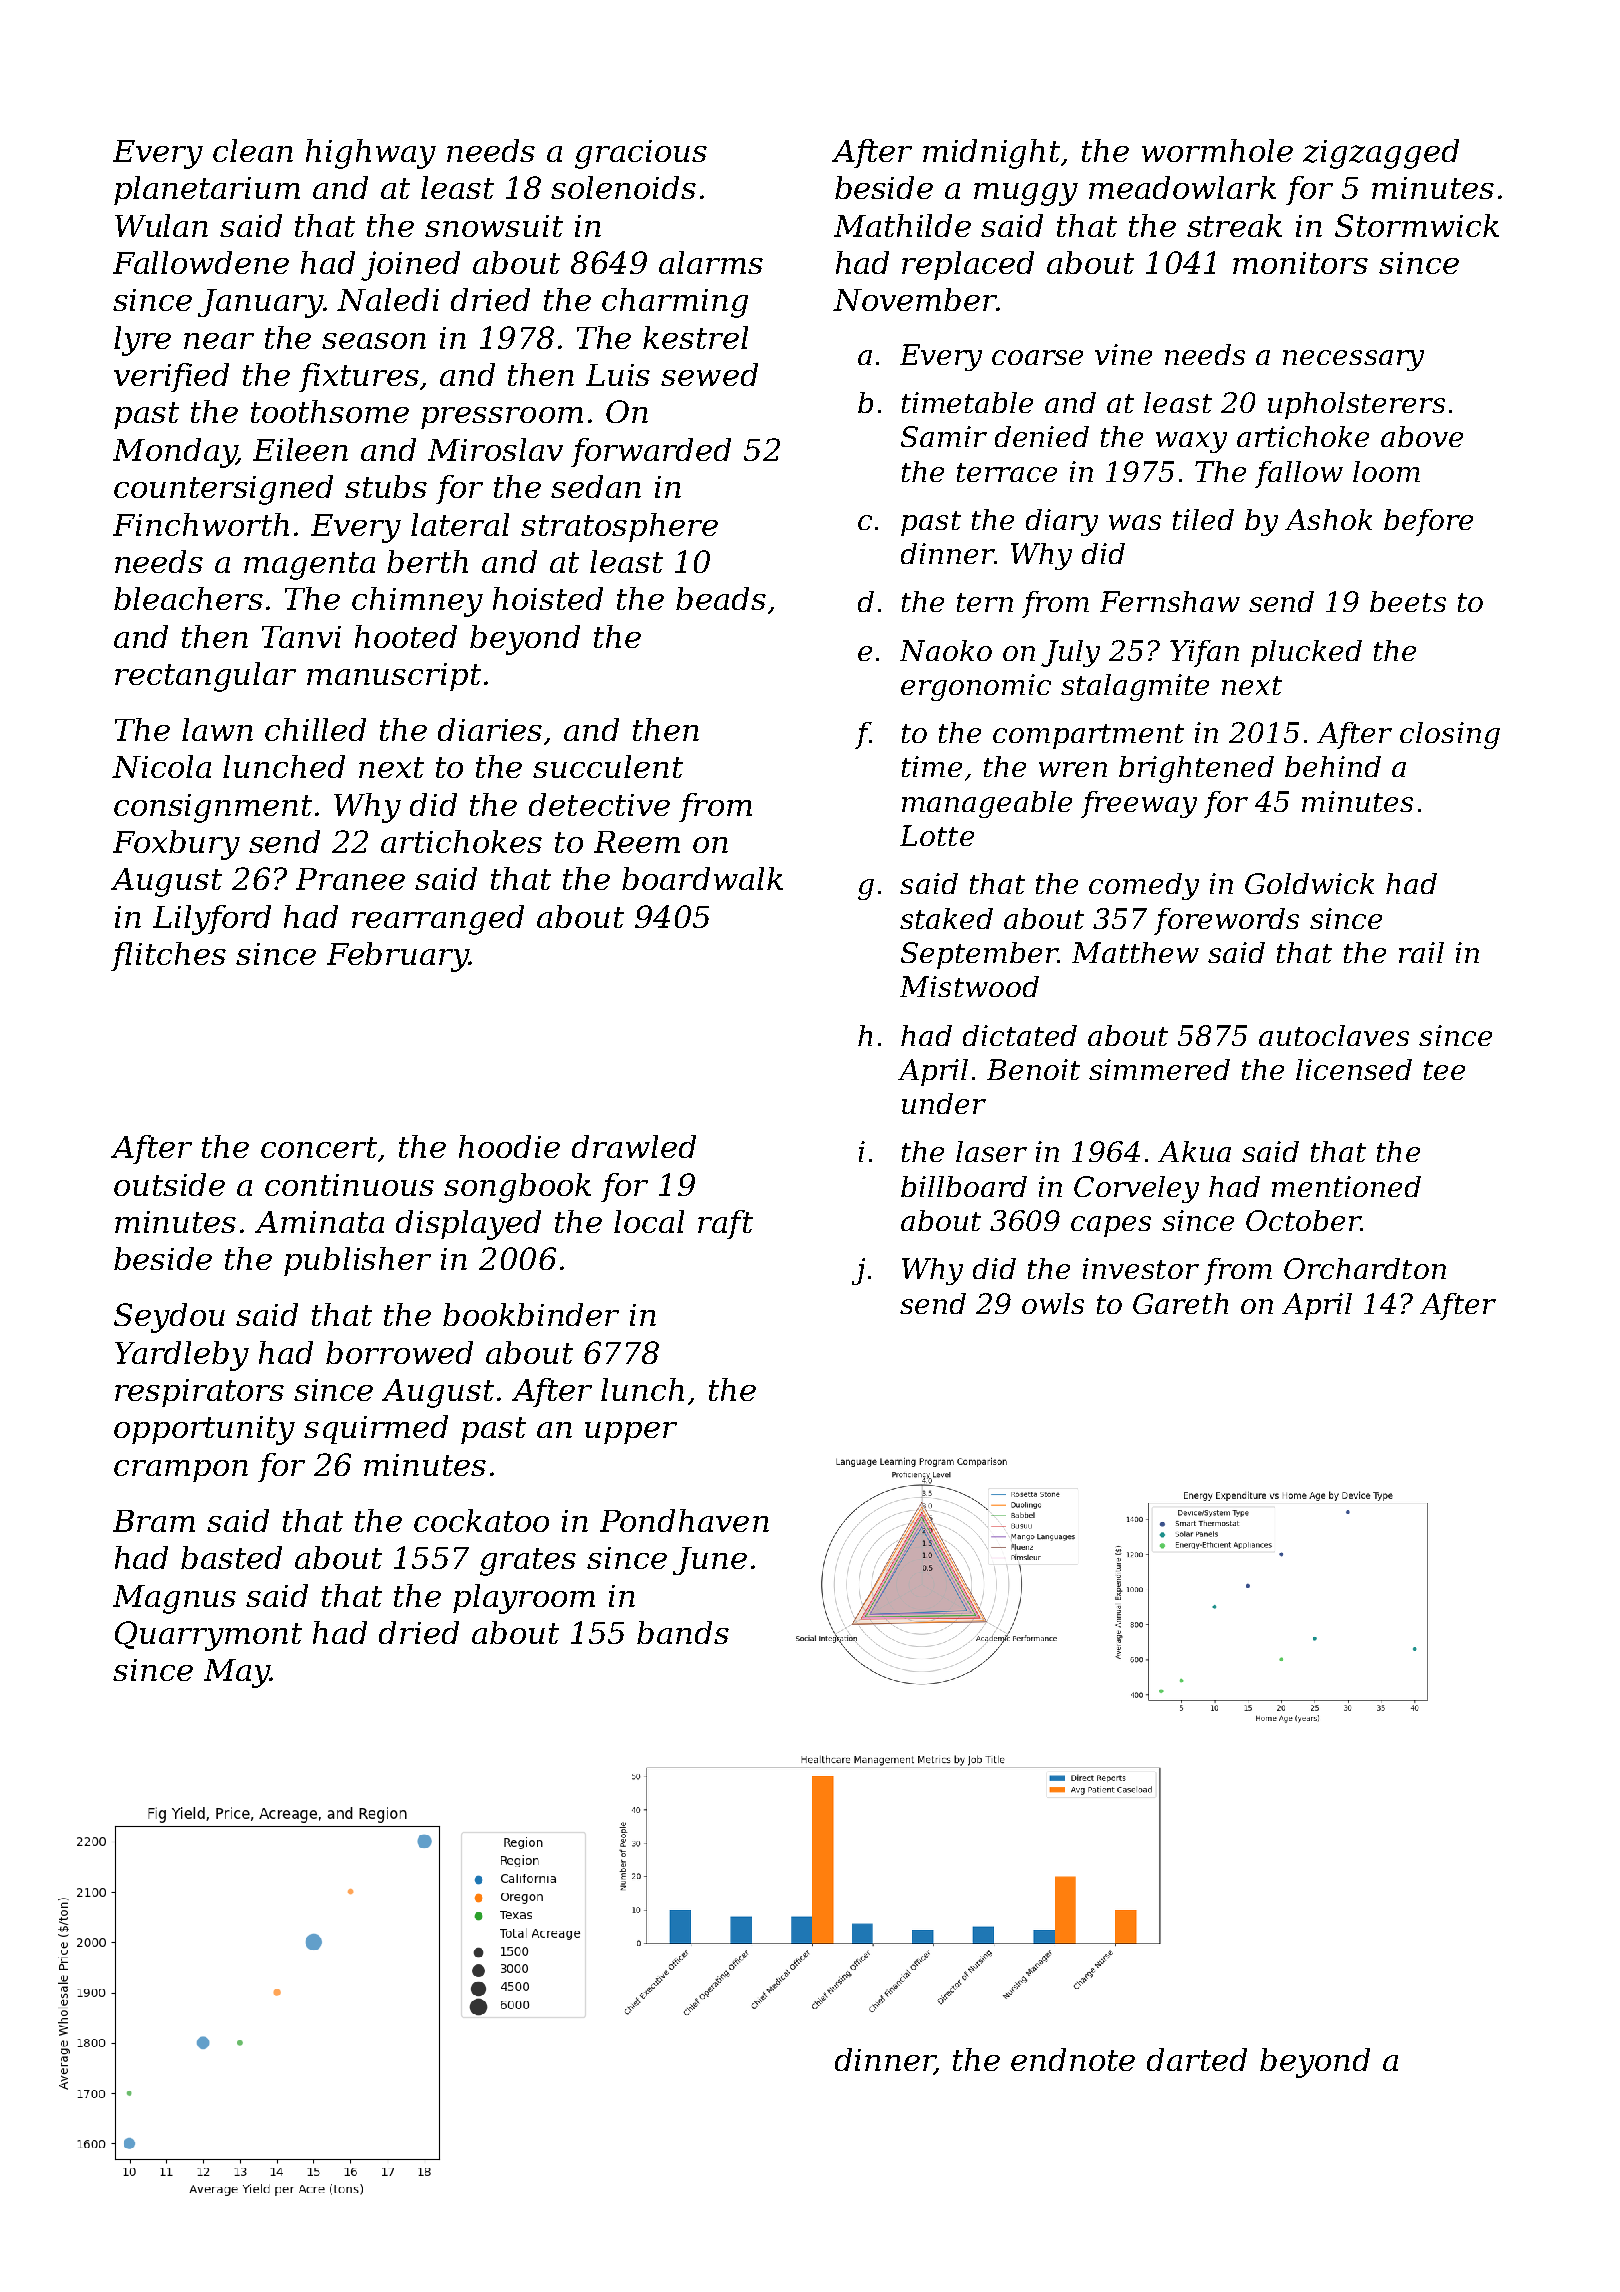 The image size is (1620, 2292). Describe the element at coordinates (1180, 1303) in the document. I see `Gareth` at that location.
